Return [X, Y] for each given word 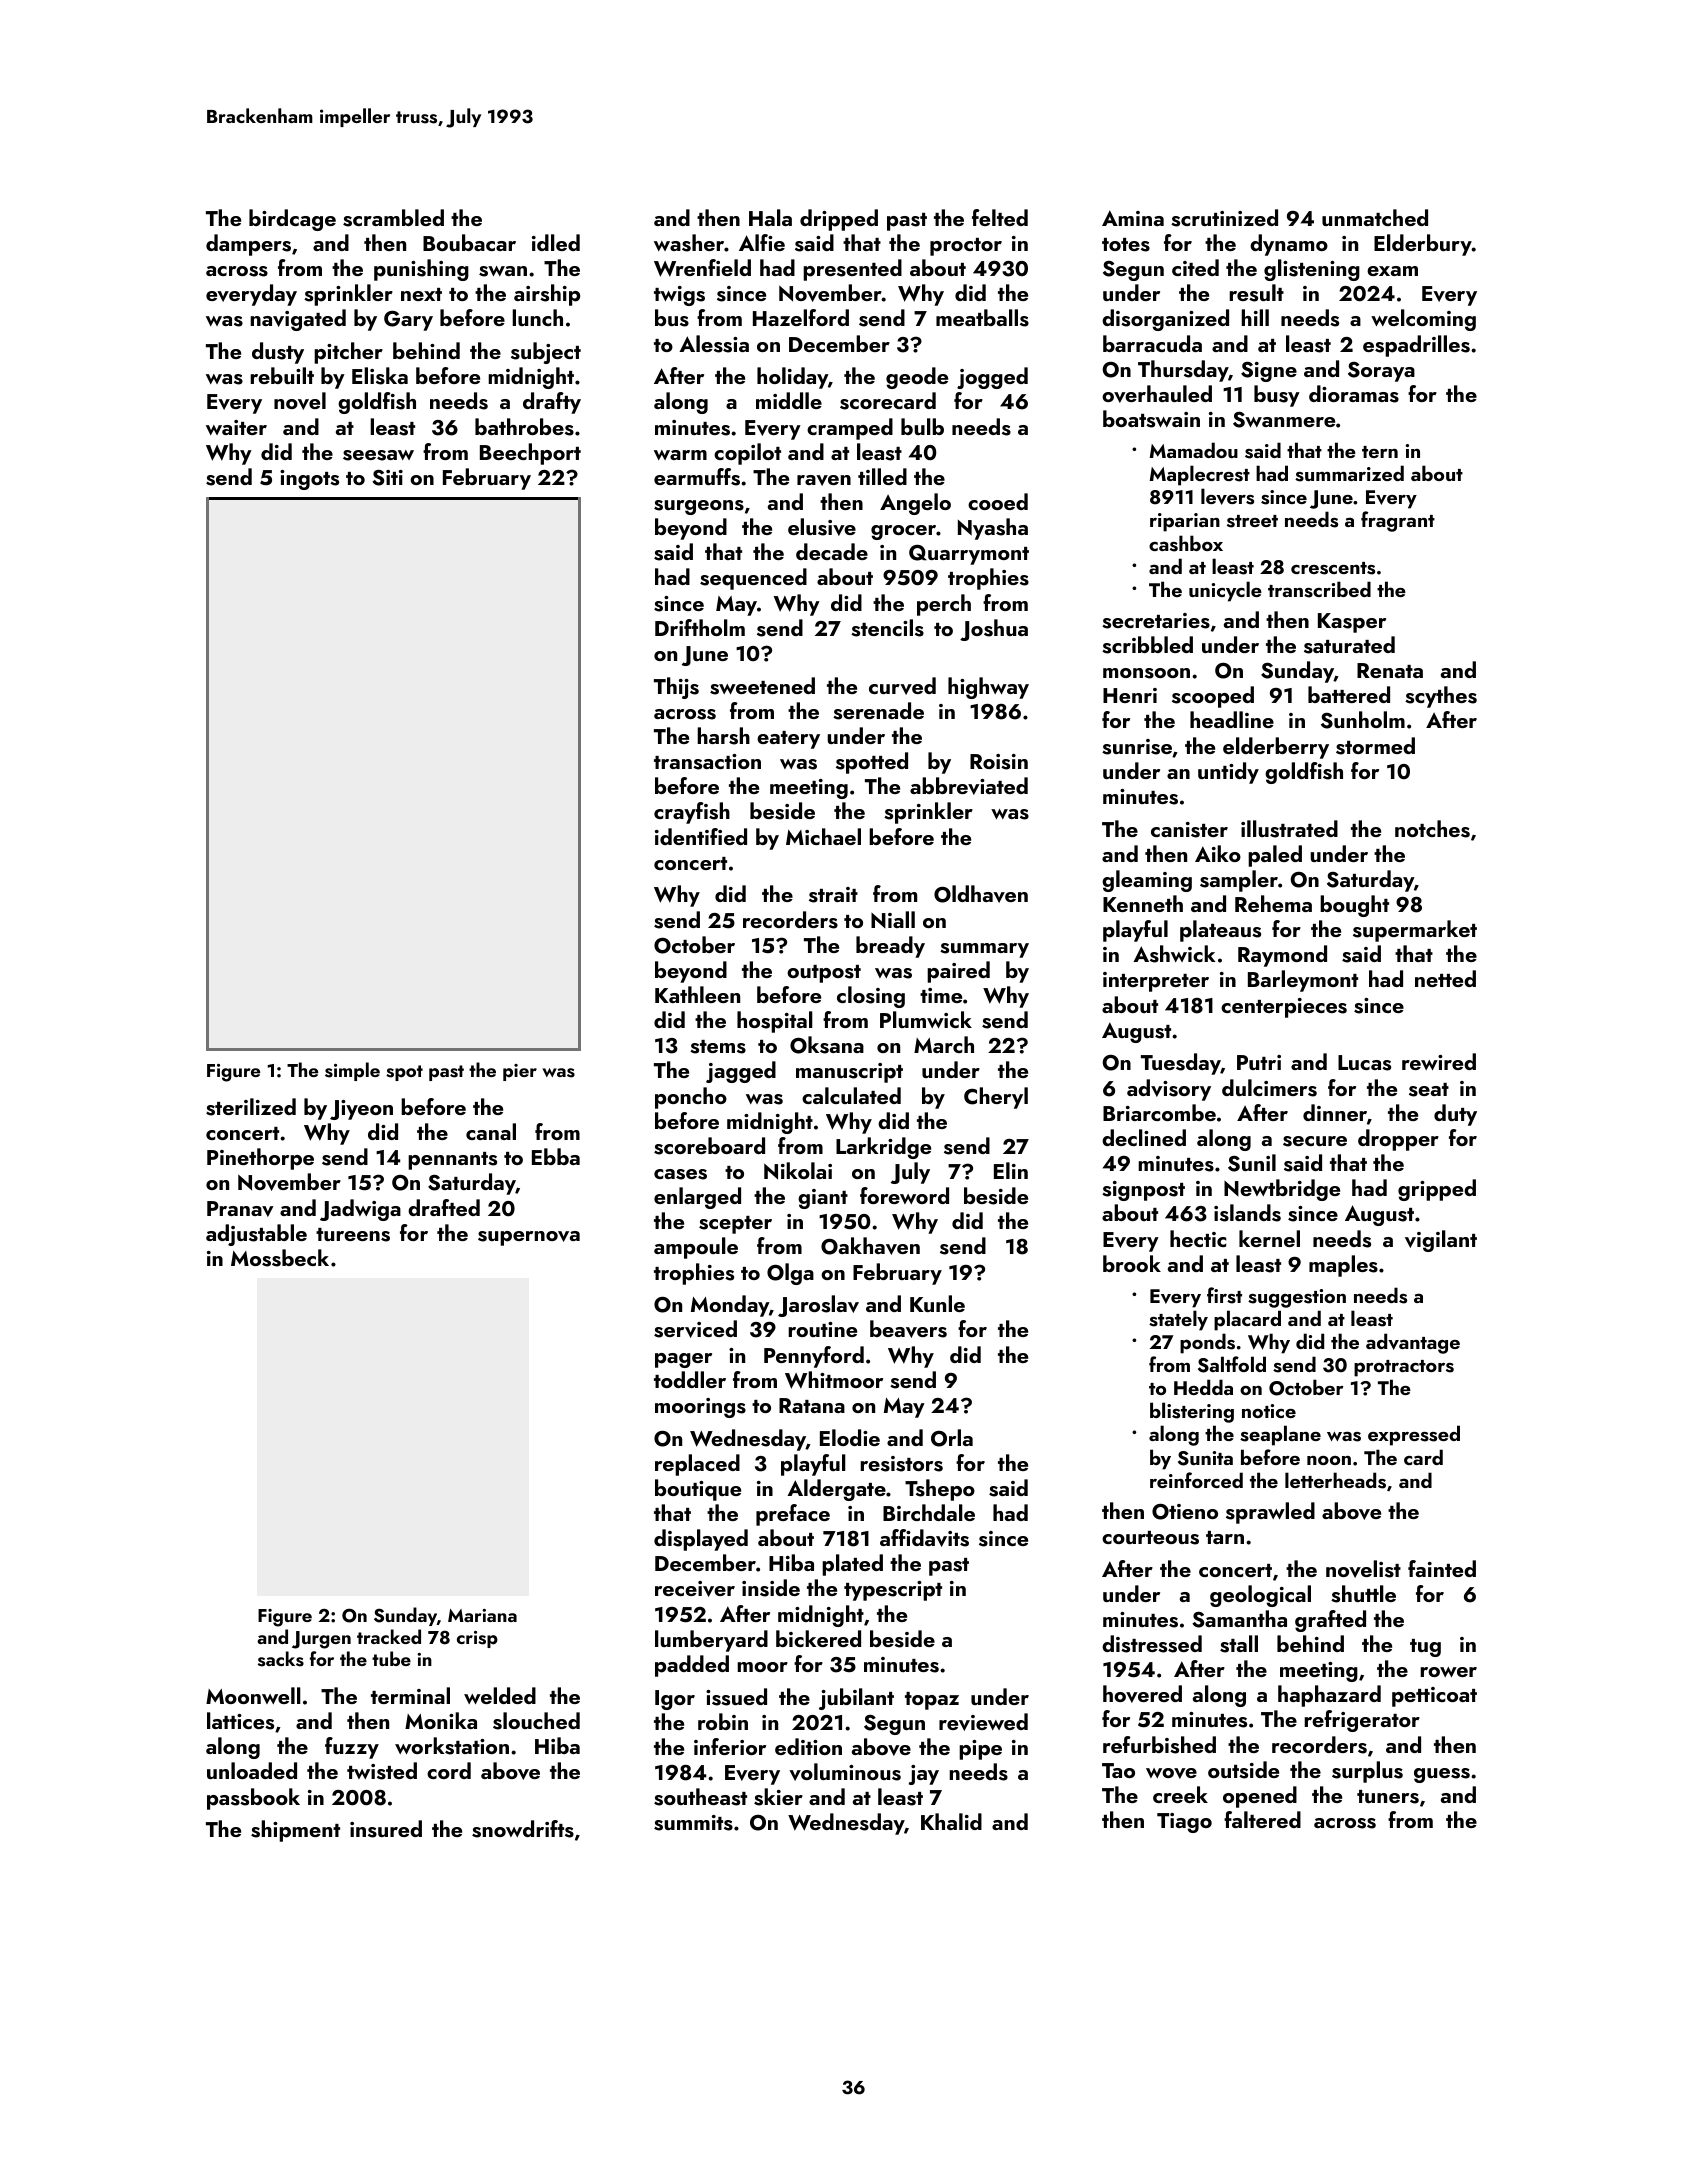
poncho [691, 1098]
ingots [309, 480]
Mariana [482, 1615]
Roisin [999, 762]
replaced [697, 1465]
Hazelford [801, 317]
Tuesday [1181, 1064]
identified [701, 836]
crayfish [692, 813]
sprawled [1270, 1513]
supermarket [1415, 931]
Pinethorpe [260, 1159]
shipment [295, 1831]
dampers [248, 245]
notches [1432, 829]
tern [1380, 452]
